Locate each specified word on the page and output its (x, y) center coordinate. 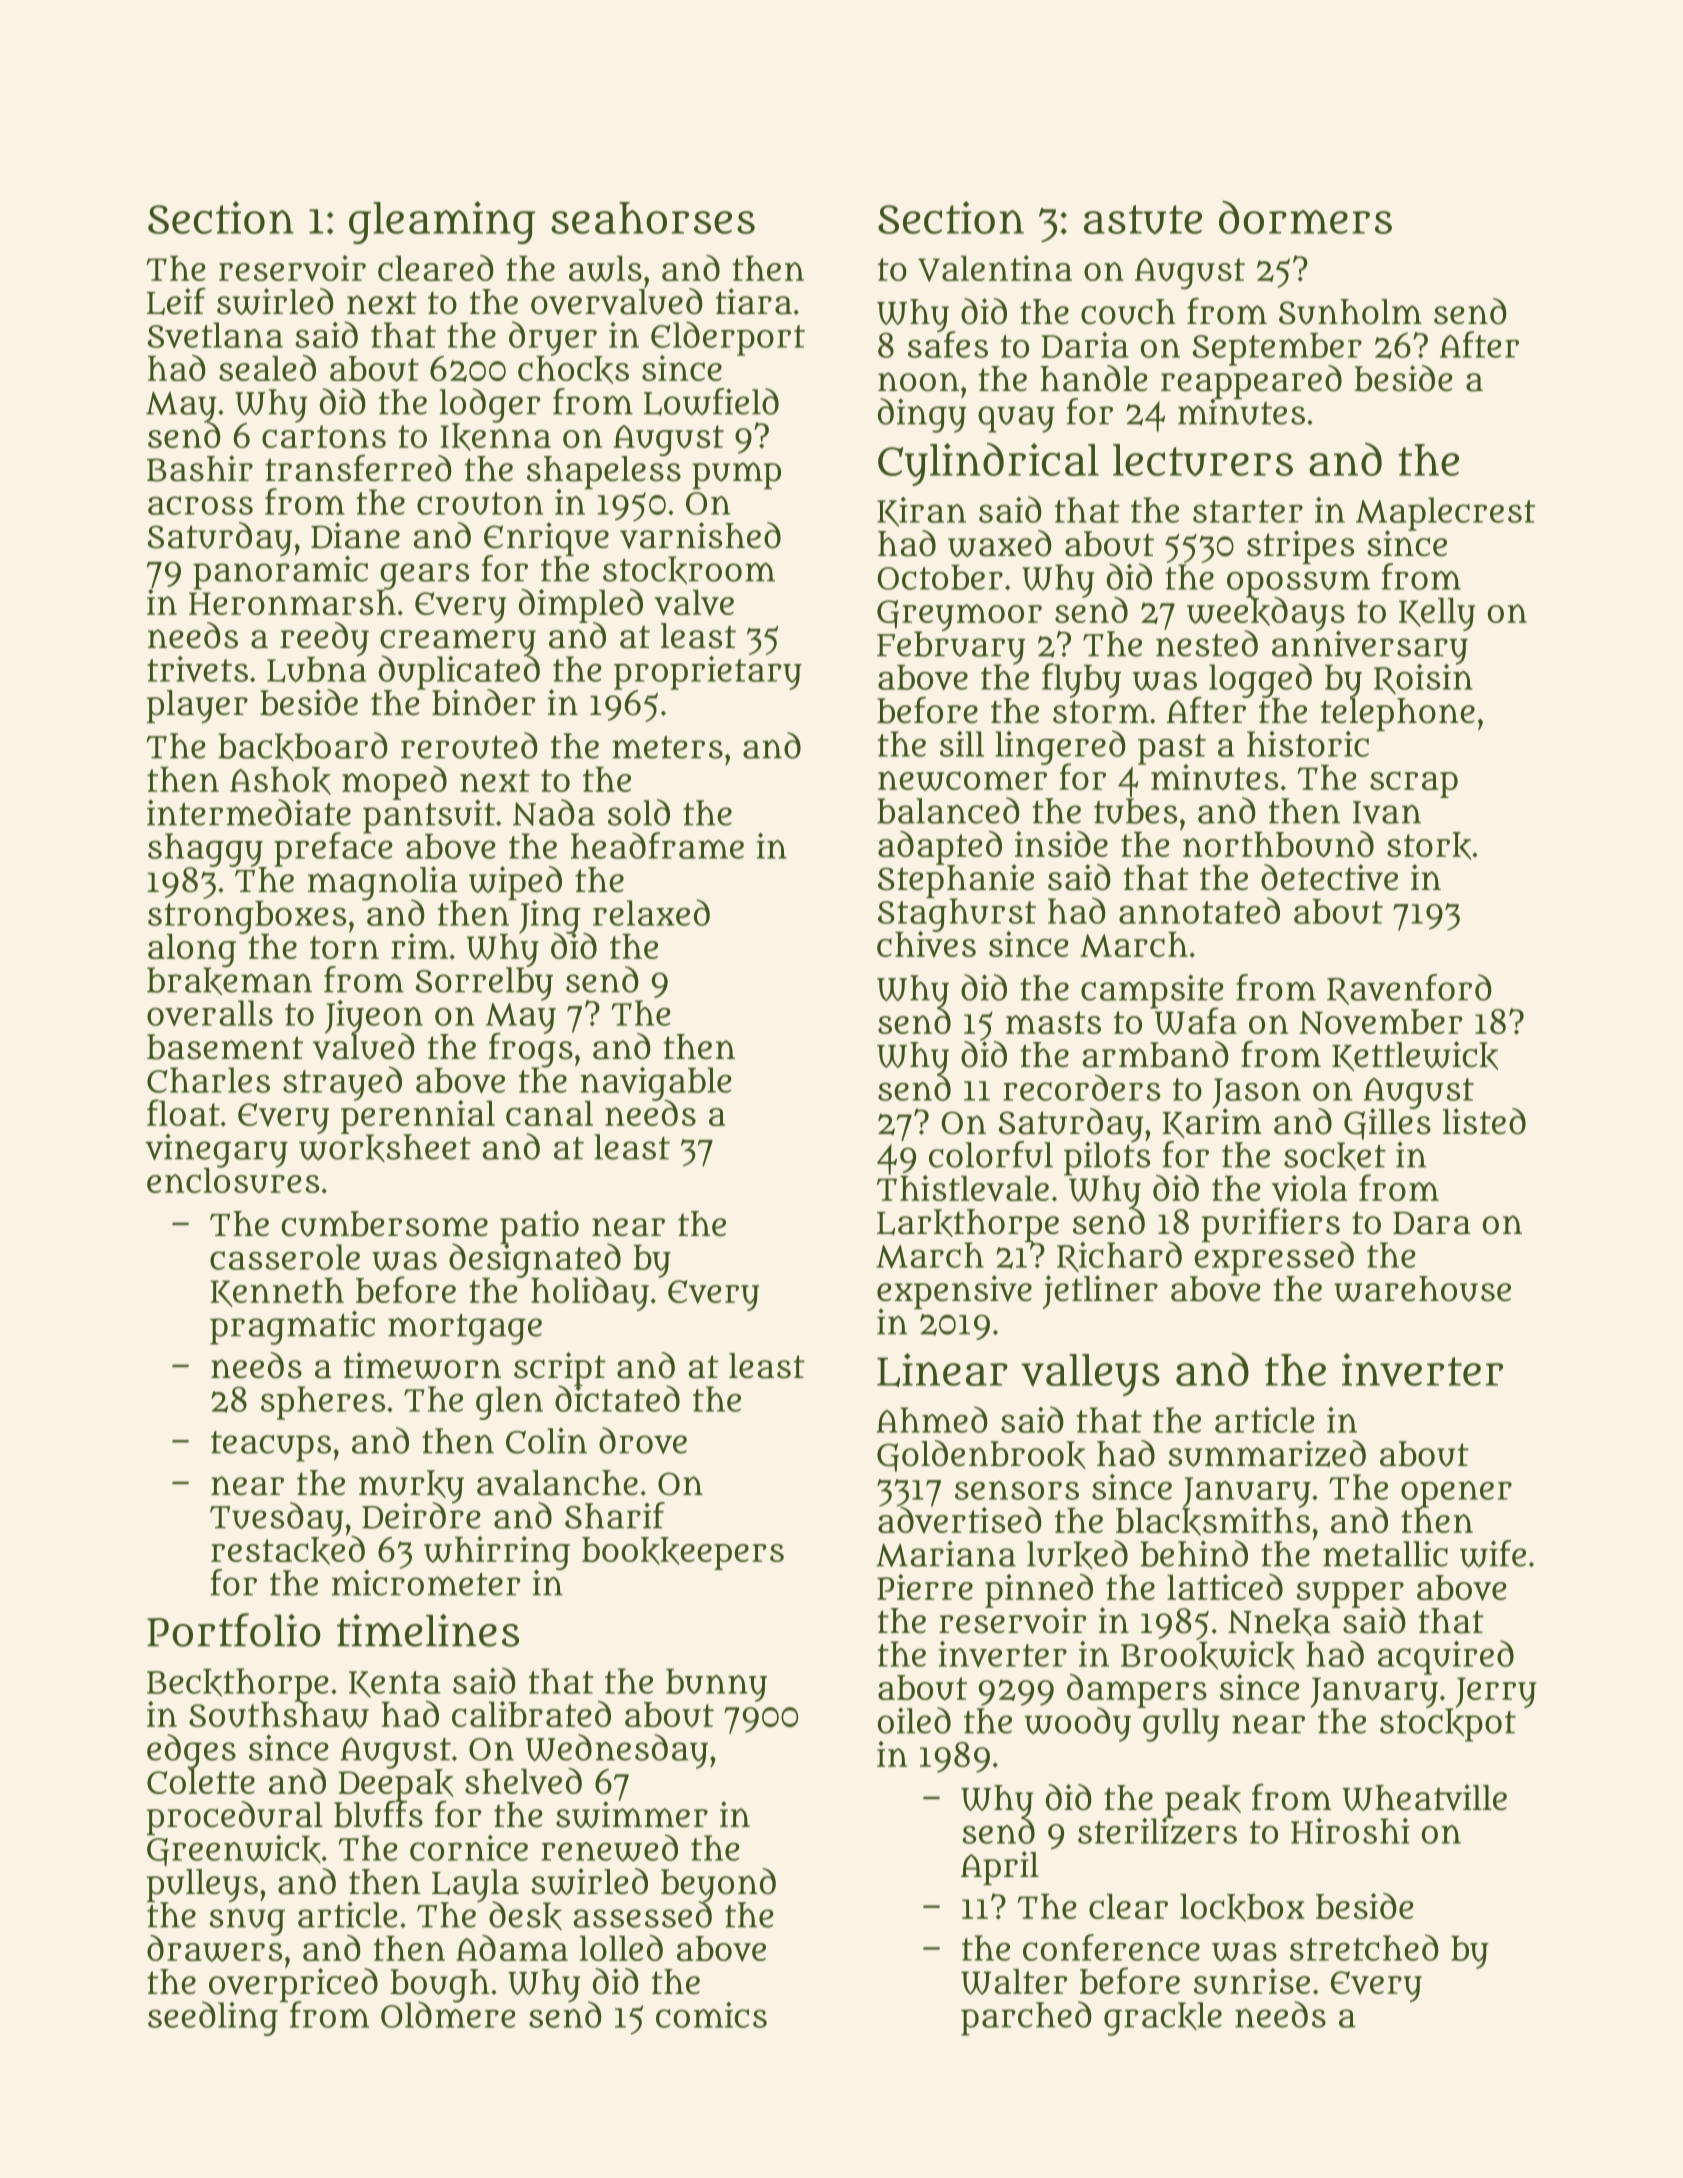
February (951, 648)
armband (1155, 1054)
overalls (210, 1013)
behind (1194, 1553)
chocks (573, 370)
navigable (656, 1083)
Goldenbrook (981, 1456)
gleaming (442, 222)
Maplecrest (1445, 513)
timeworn (422, 1365)
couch (1128, 312)
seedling (213, 2019)
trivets (197, 669)
